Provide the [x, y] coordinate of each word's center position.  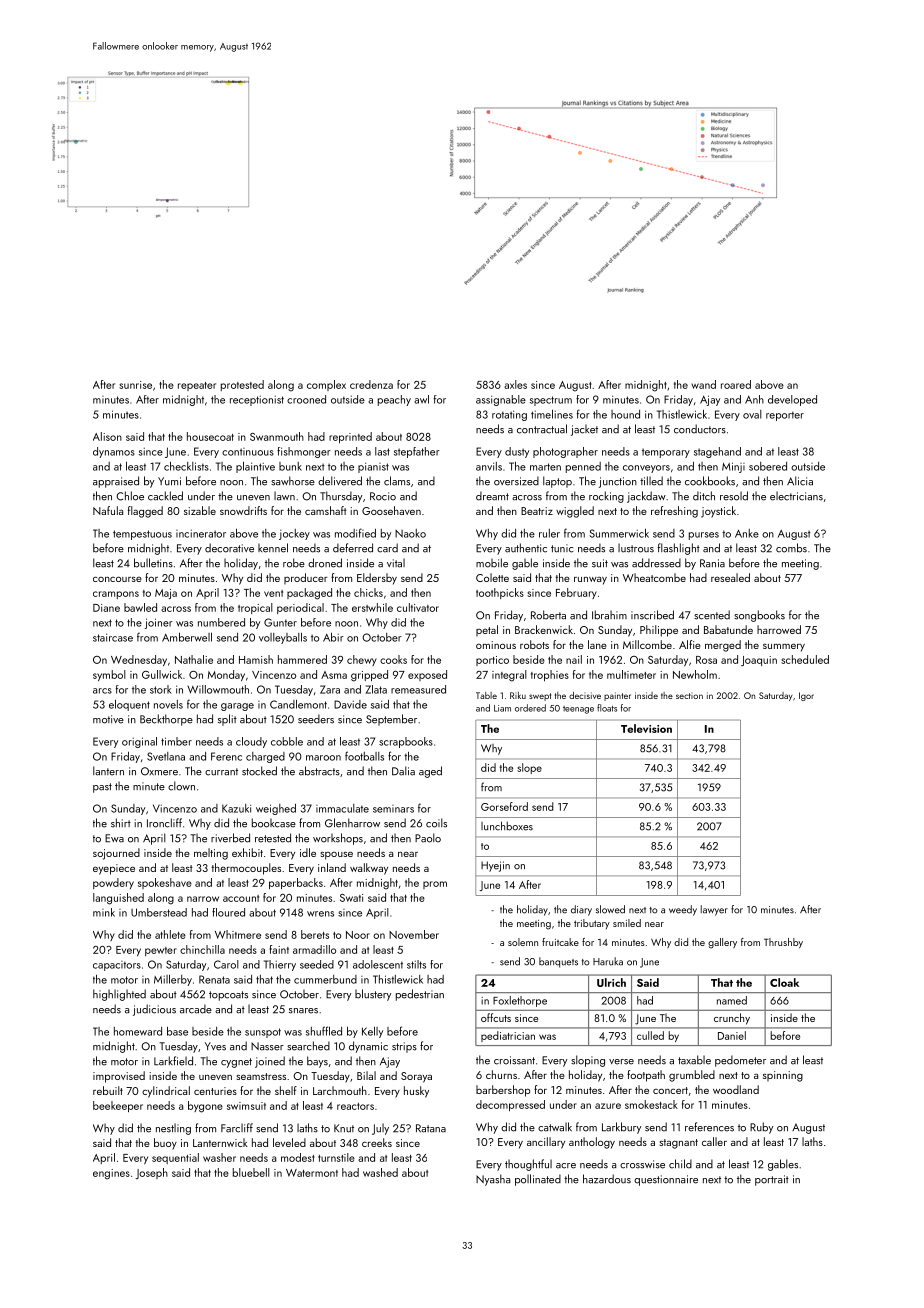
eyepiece [114, 869]
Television [646, 728]
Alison [107, 436]
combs [791, 548]
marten [545, 467]
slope [529, 768]
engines [111, 1174]
